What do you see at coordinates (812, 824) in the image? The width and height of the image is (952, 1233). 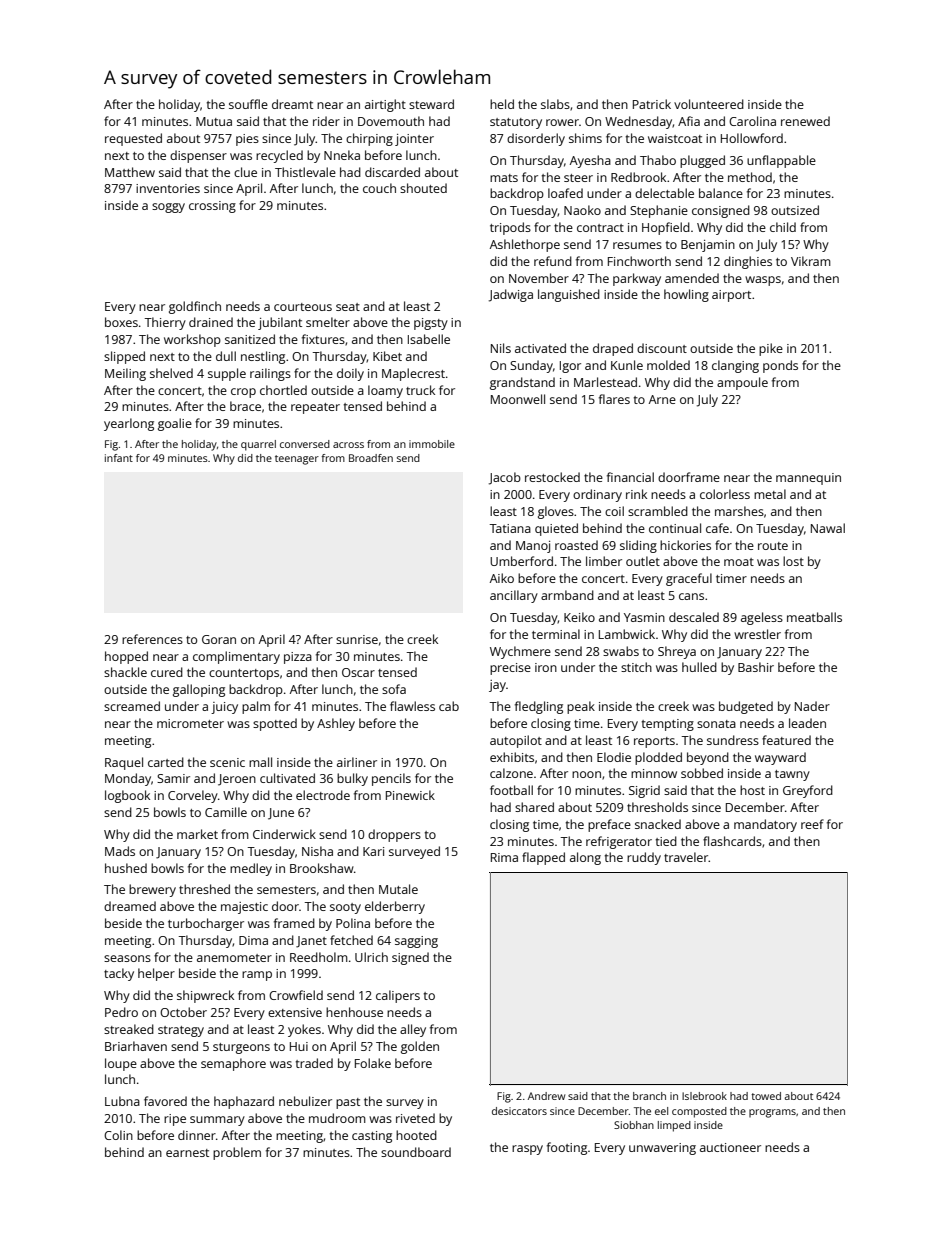 I see `reef` at bounding box center [812, 824].
